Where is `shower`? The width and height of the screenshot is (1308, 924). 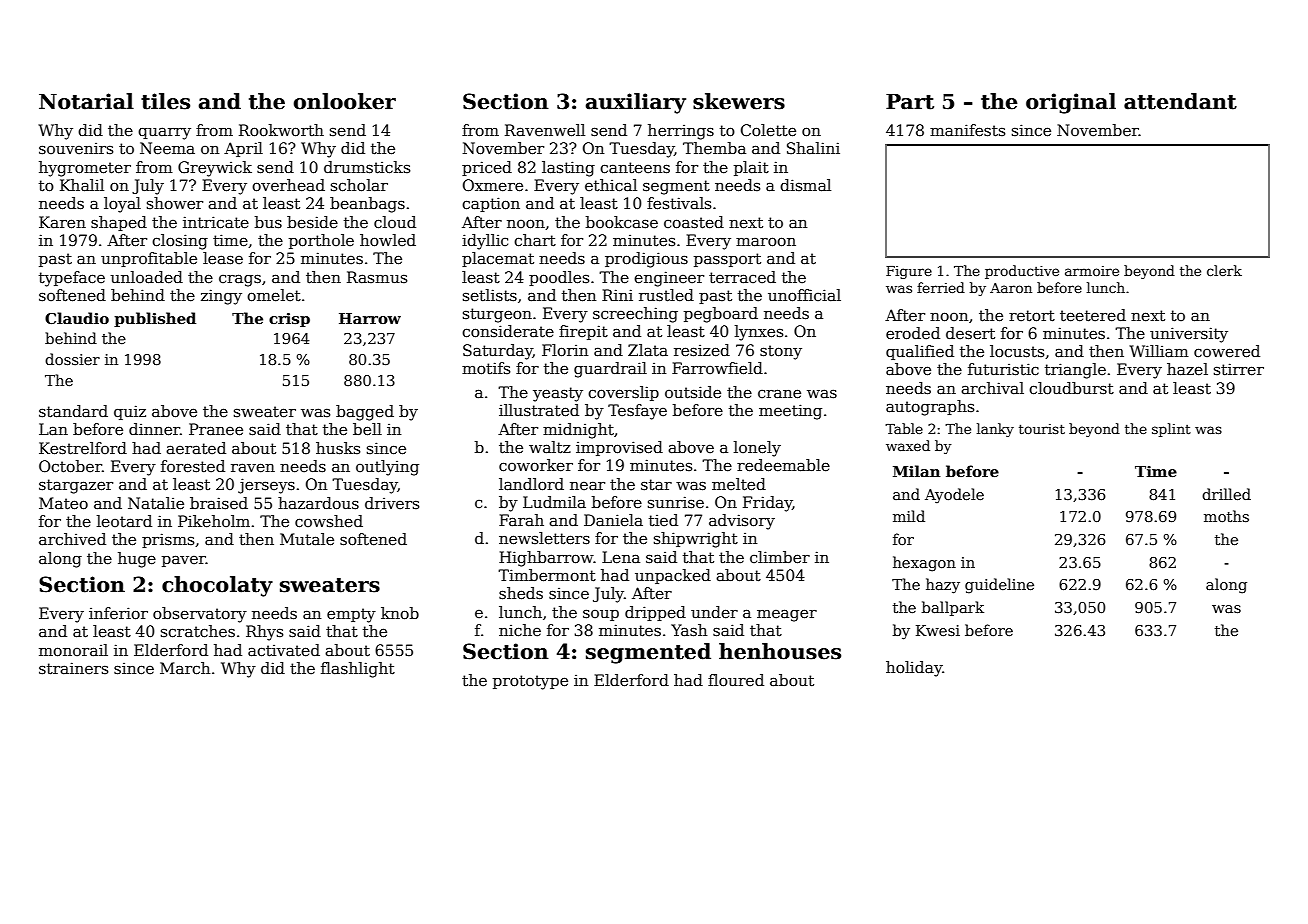 shower is located at coordinates (175, 203).
